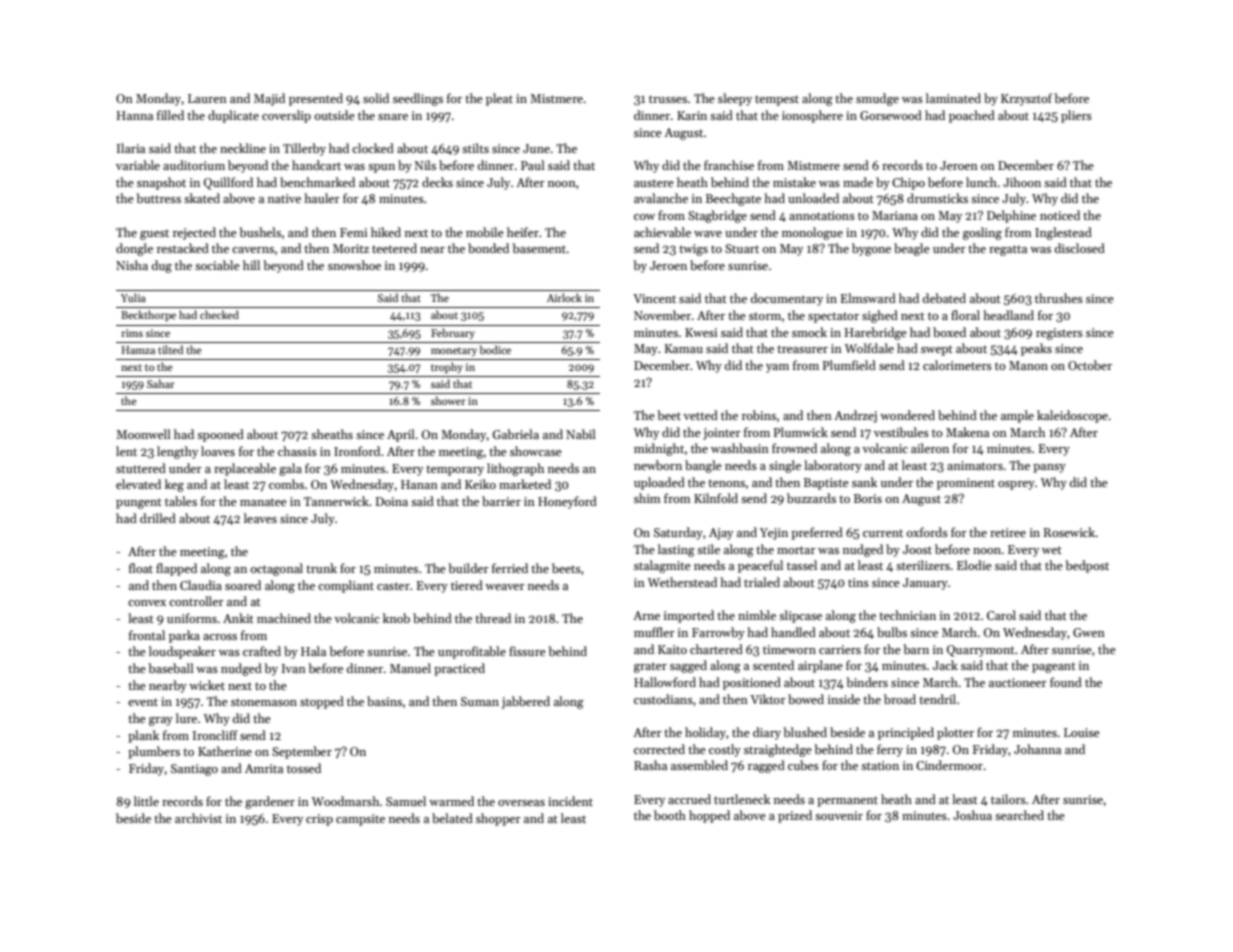  Describe the element at coordinates (668, 99) in the document. I see `trusses` at that location.
